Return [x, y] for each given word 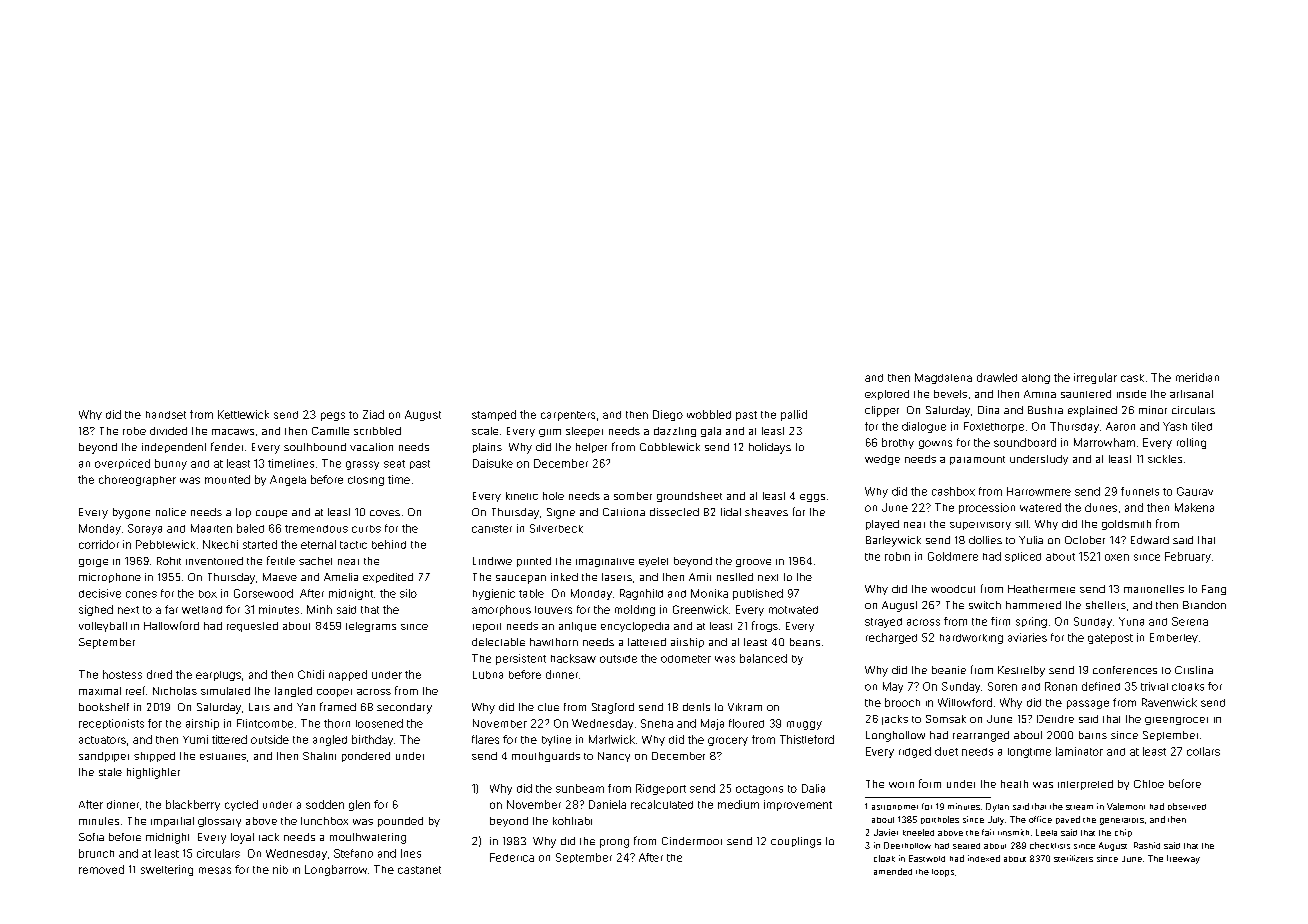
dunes [1101, 507]
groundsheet [689, 497]
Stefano [353, 853]
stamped [494, 415]
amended [893, 871]
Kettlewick [243, 414]
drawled [997, 377]
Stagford [613, 708]
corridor [99, 544]
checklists [1050, 845]
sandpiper [104, 757]
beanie [949, 670]
